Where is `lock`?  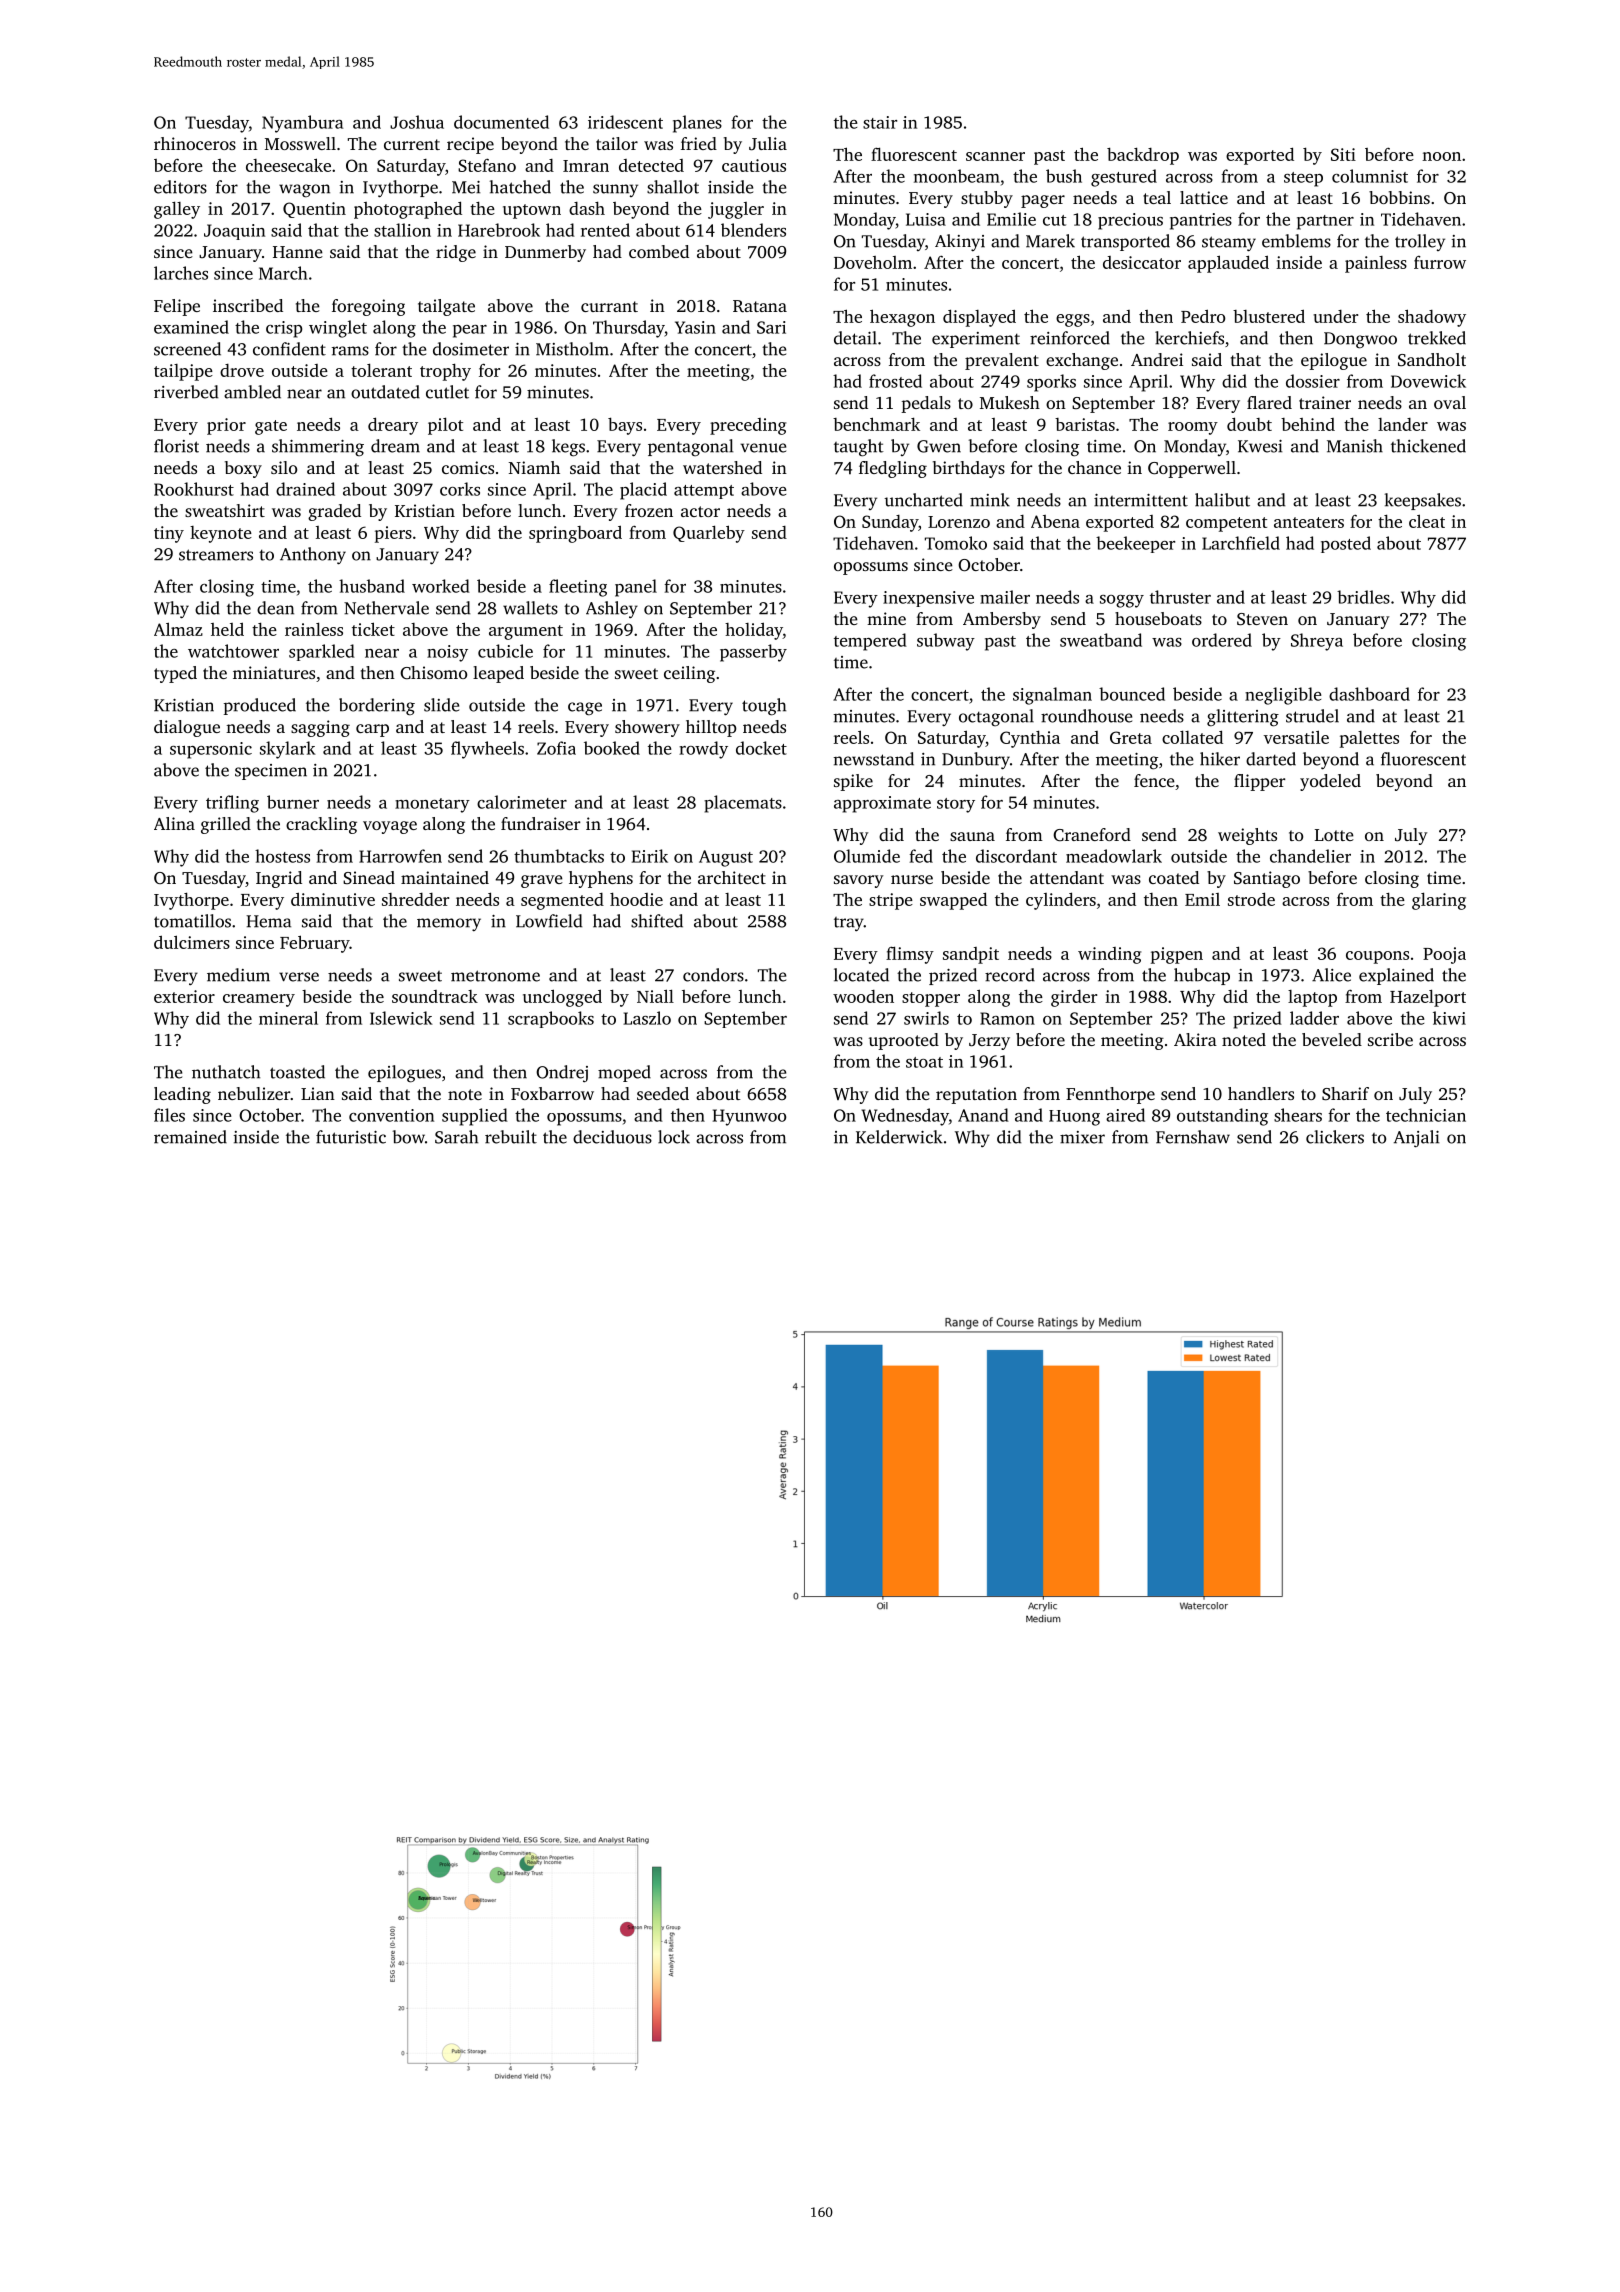
lock is located at coordinates (674, 1137).
